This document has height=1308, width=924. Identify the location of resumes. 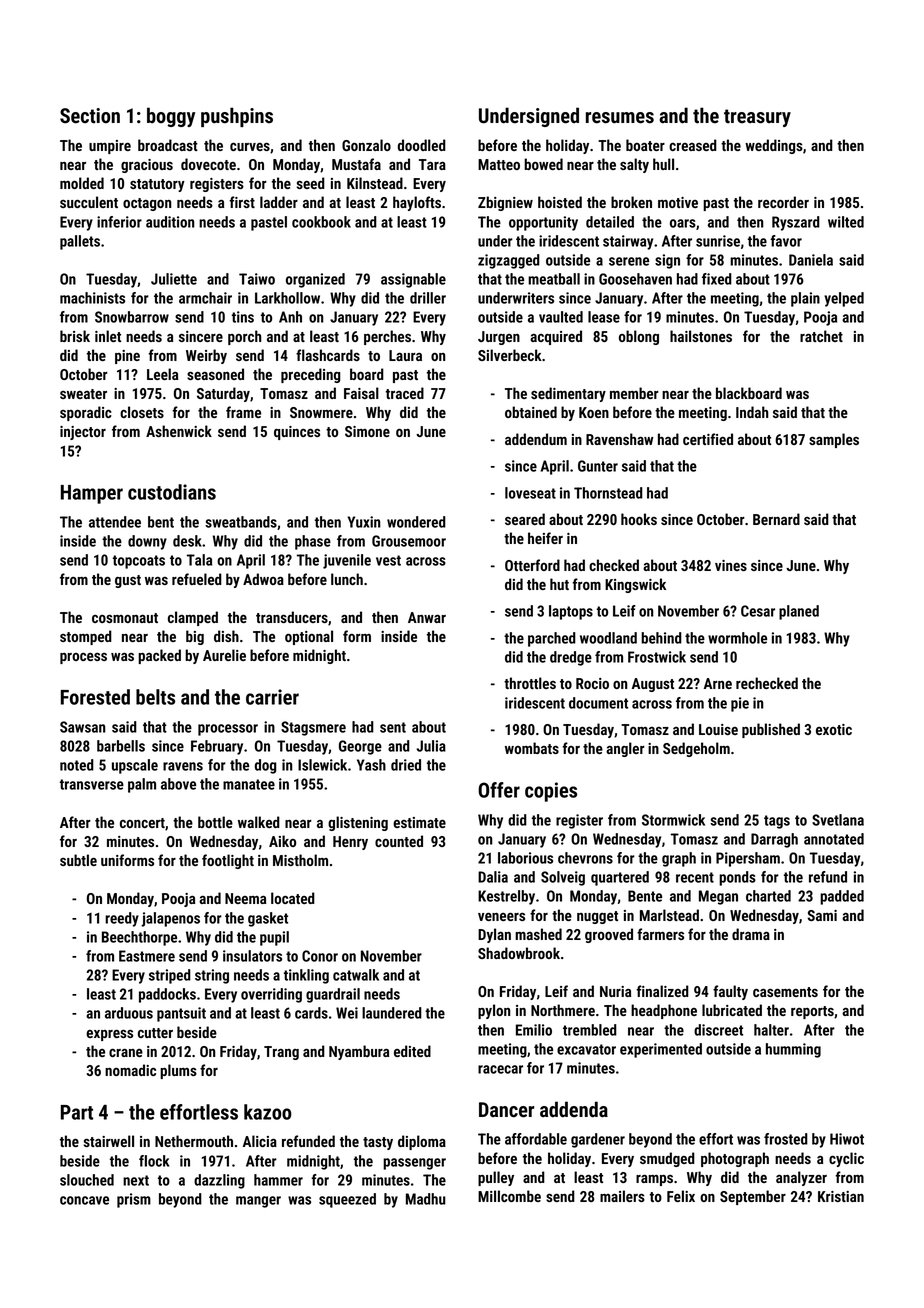
(620, 118).
